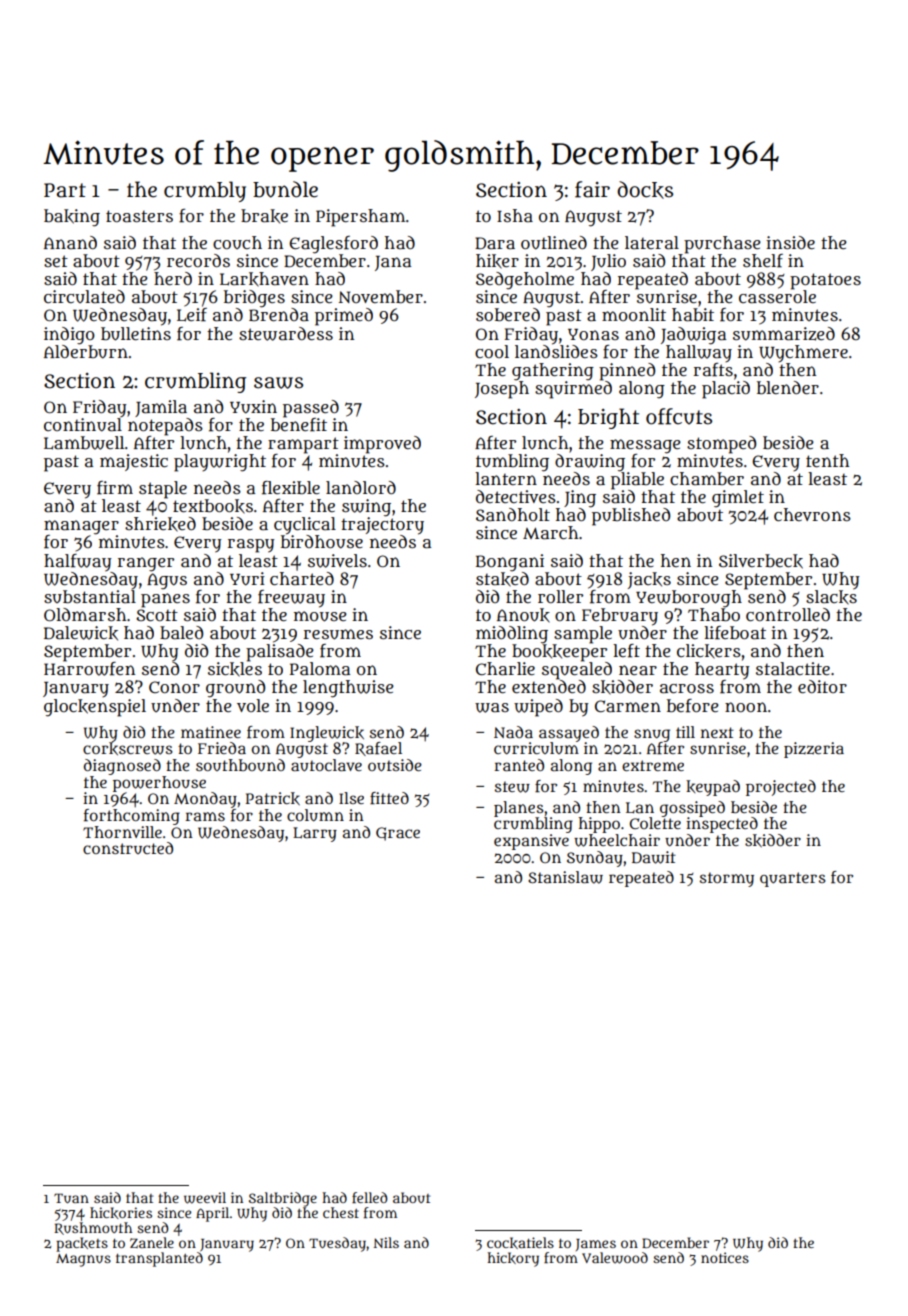 This screenshot has height=1316, width=908. I want to click on Inglewick, so click(327, 734).
